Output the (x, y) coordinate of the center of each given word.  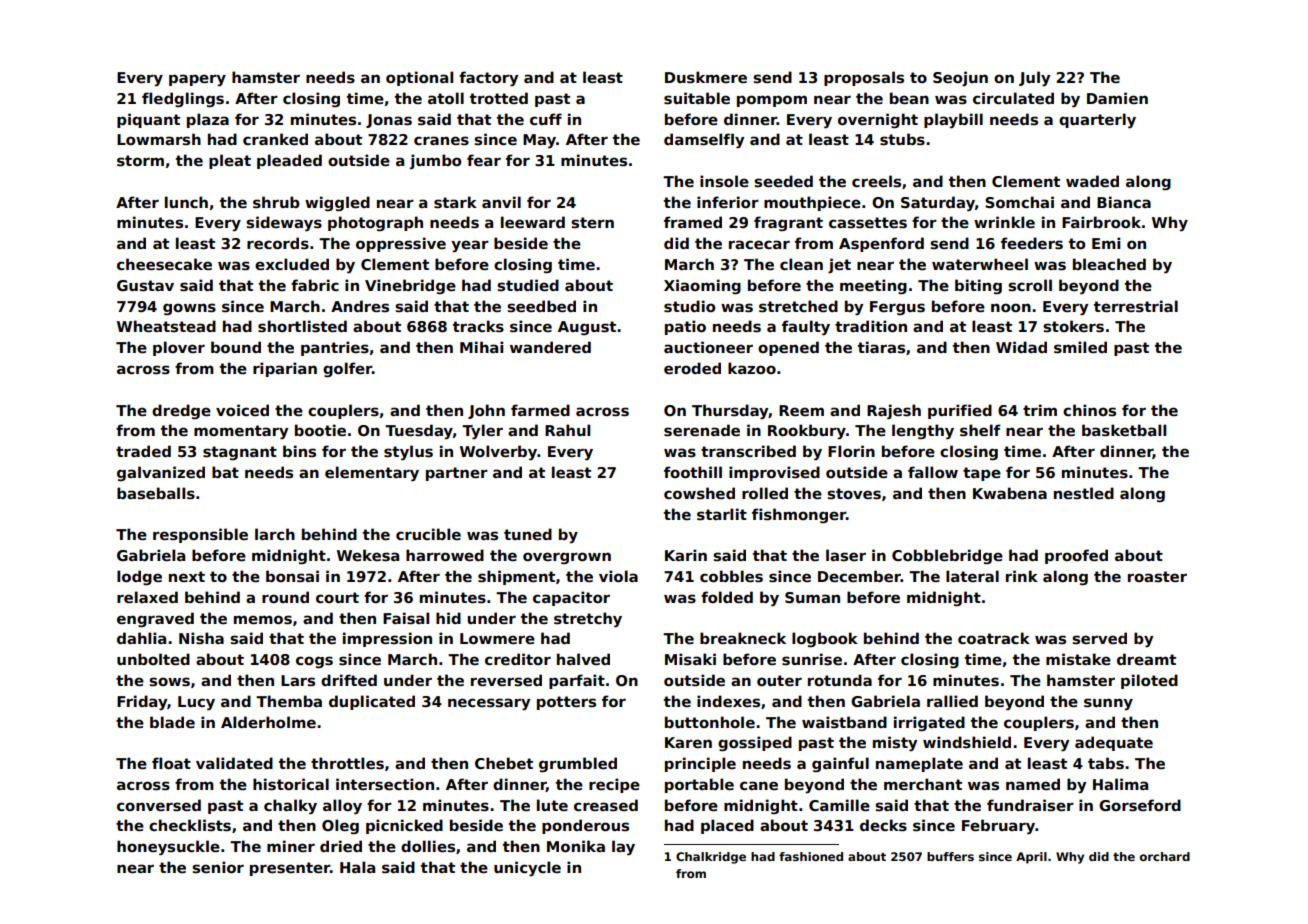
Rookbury (807, 431)
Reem (801, 410)
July (1034, 78)
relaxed (147, 597)
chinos (1089, 410)
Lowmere (497, 638)
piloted (1149, 681)
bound (236, 347)
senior (218, 867)
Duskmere (706, 77)
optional (419, 78)
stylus (408, 452)
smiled (1080, 347)
